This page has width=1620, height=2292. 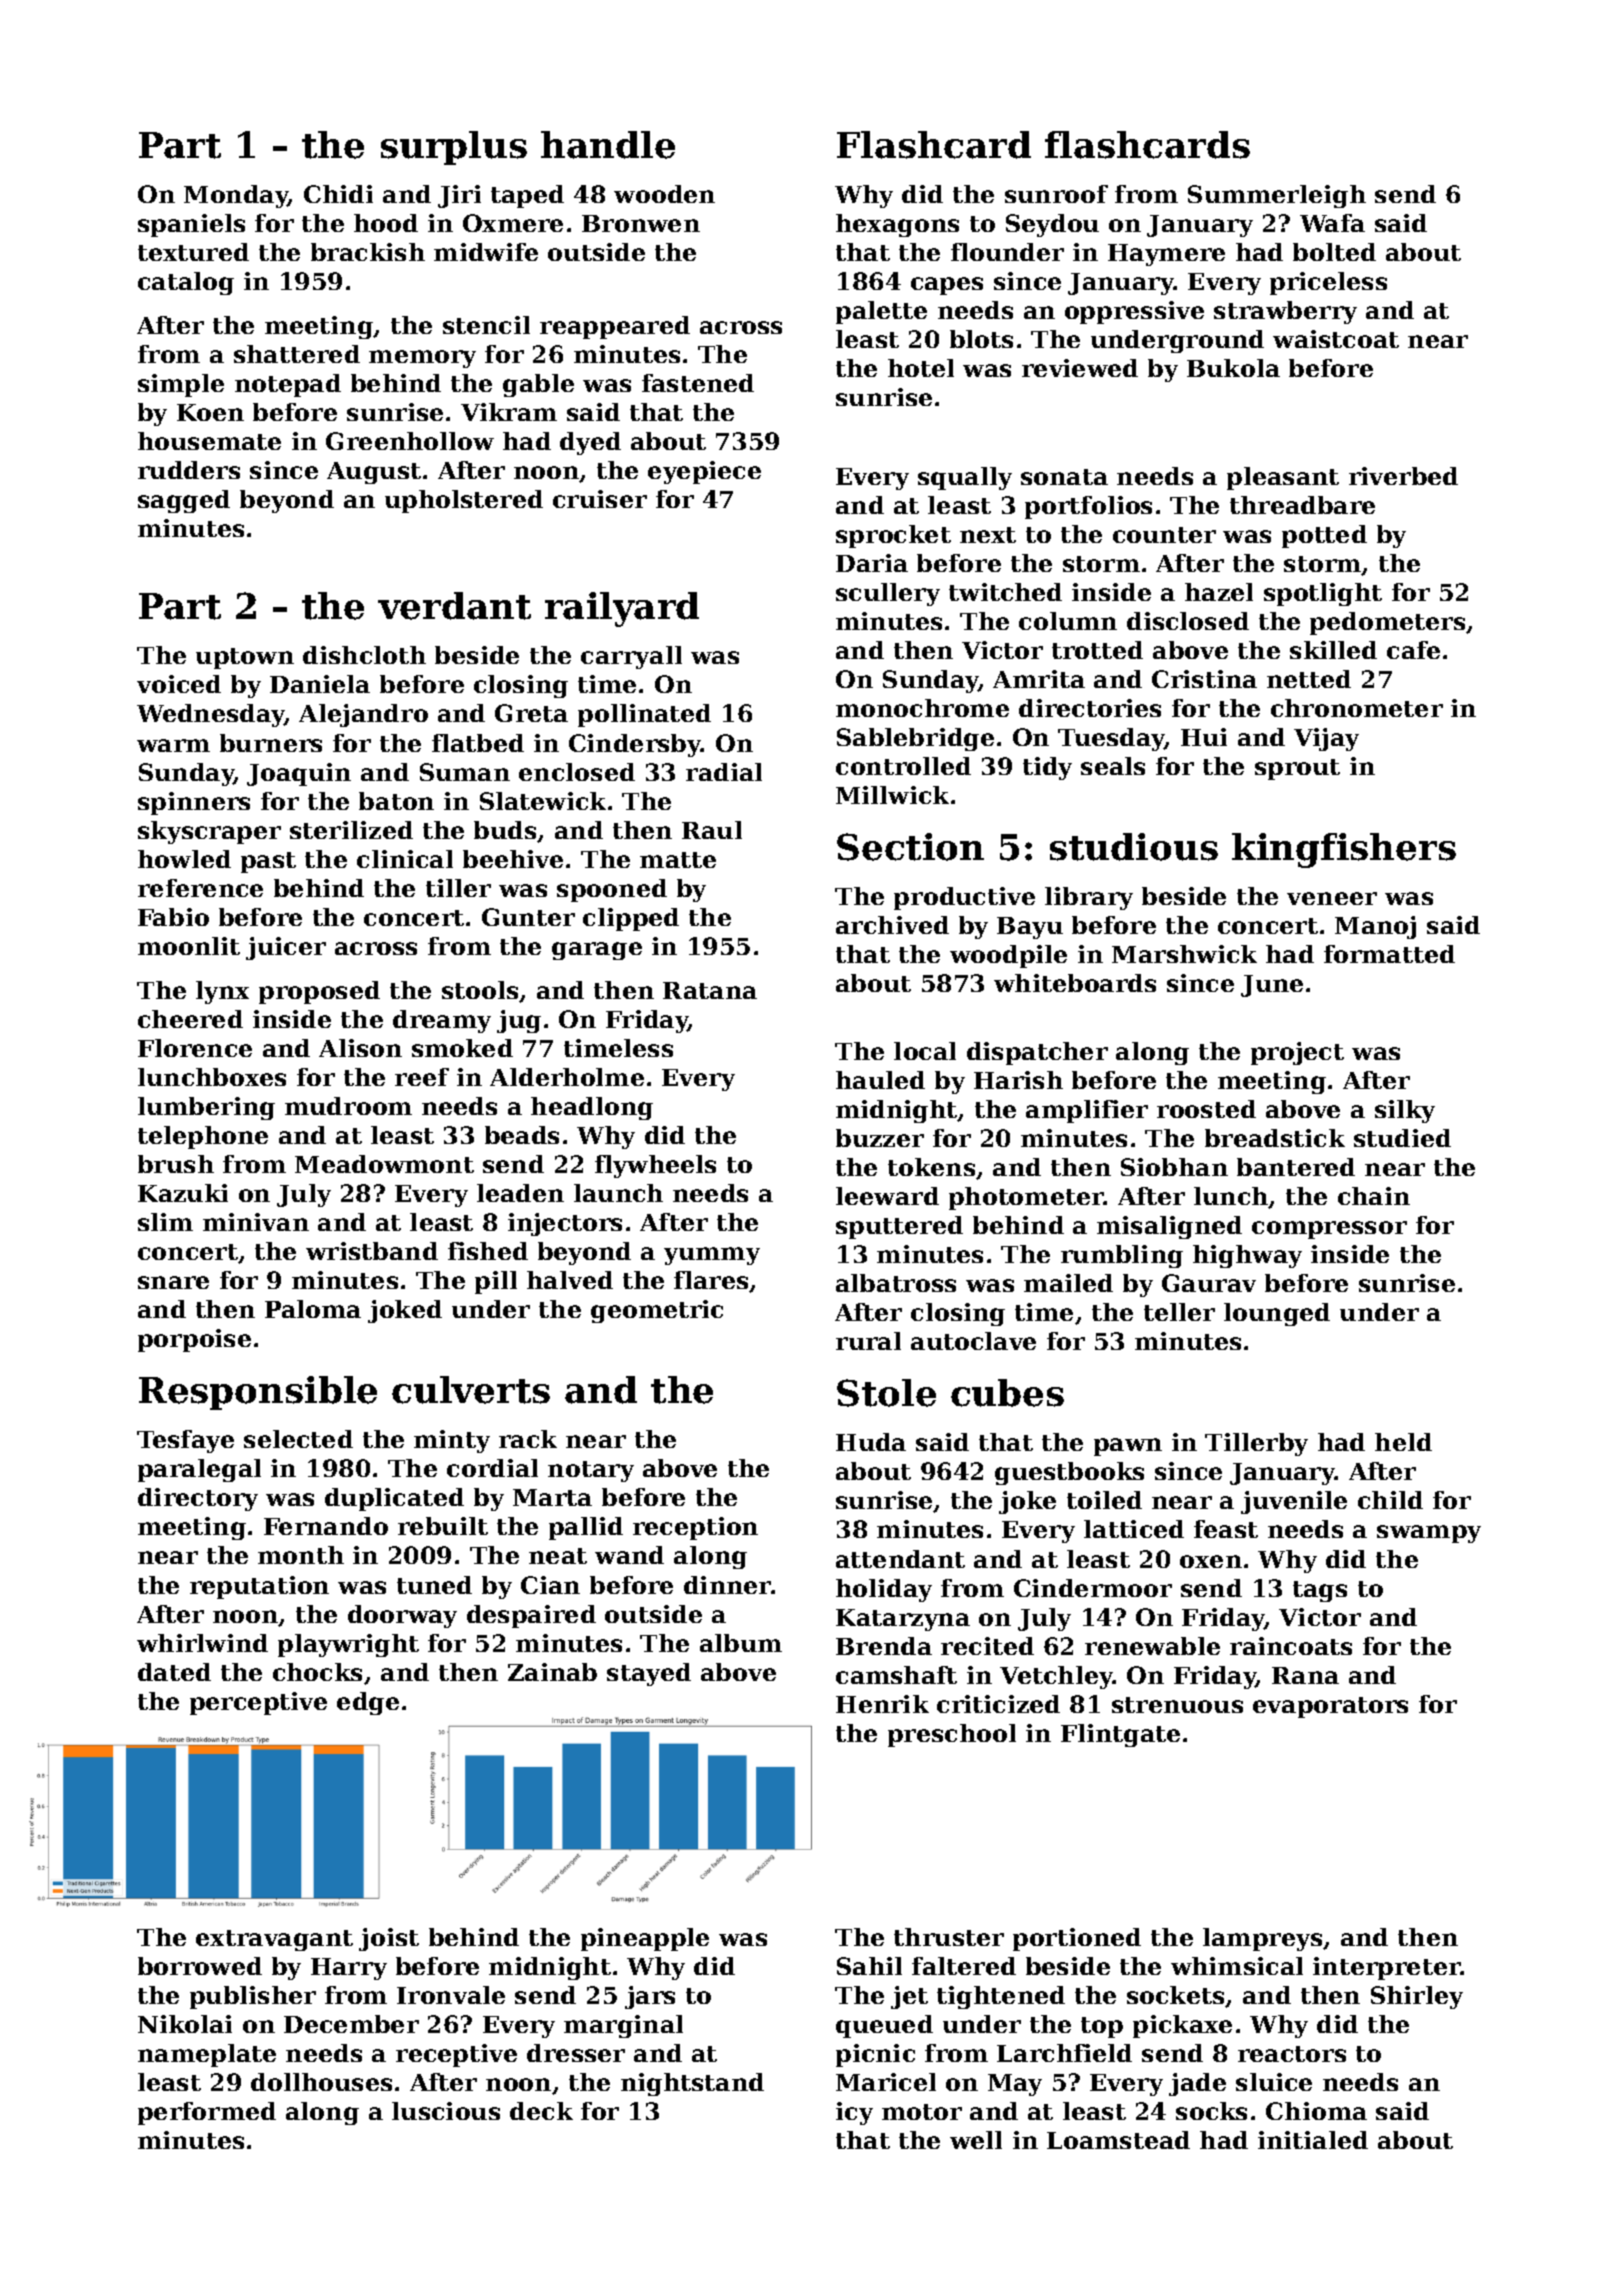 I want to click on performed, so click(x=207, y=2113).
